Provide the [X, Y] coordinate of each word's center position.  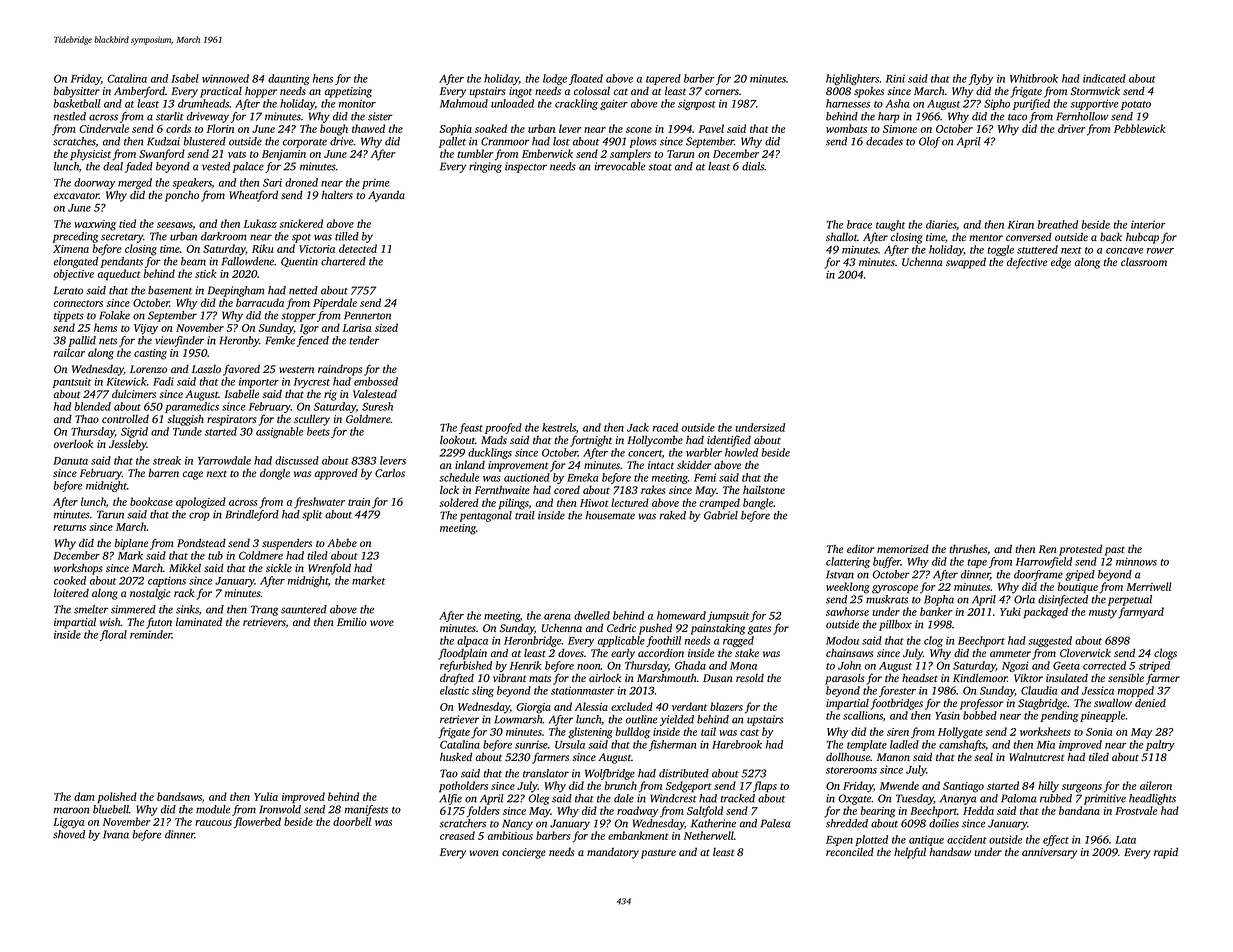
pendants [121, 262]
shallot [842, 236]
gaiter [614, 104]
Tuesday [915, 799]
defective [1027, 263]
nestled [70, 116]
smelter [91, 609]
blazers [726, 706]
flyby [980, 79]
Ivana [116, 834]
